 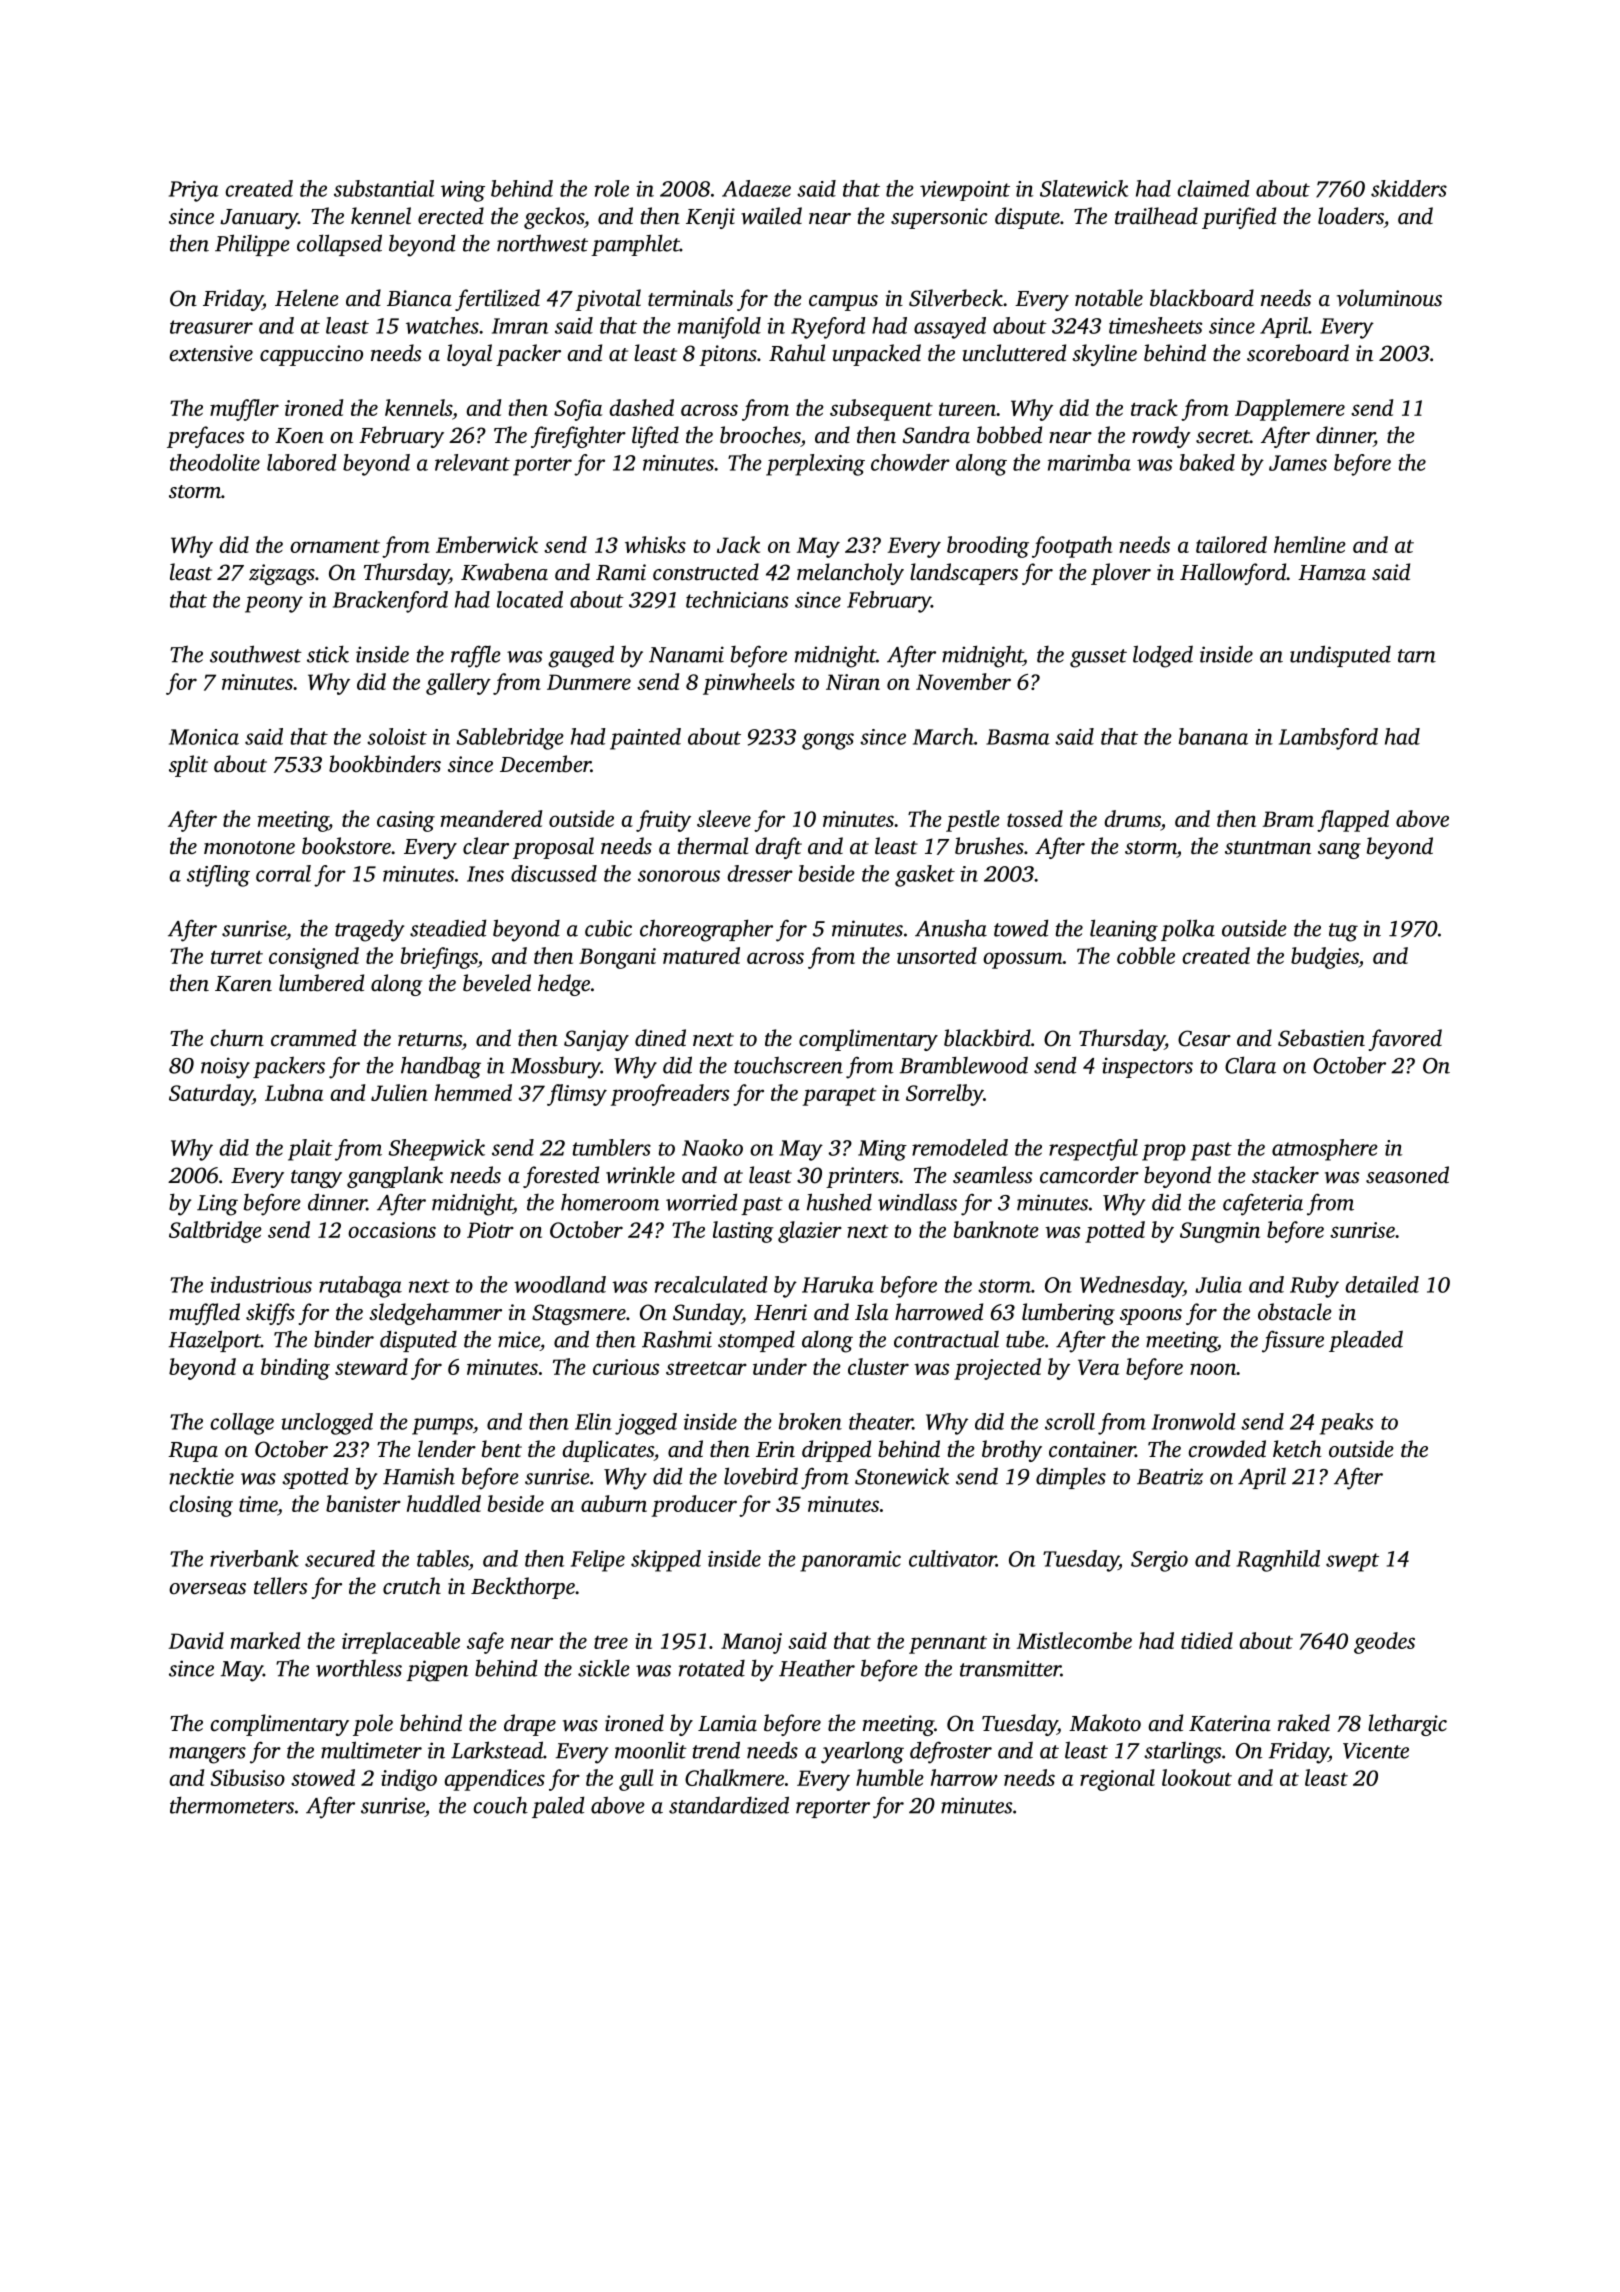 I want to click on pinwheels, so click(x=749, y=684).
